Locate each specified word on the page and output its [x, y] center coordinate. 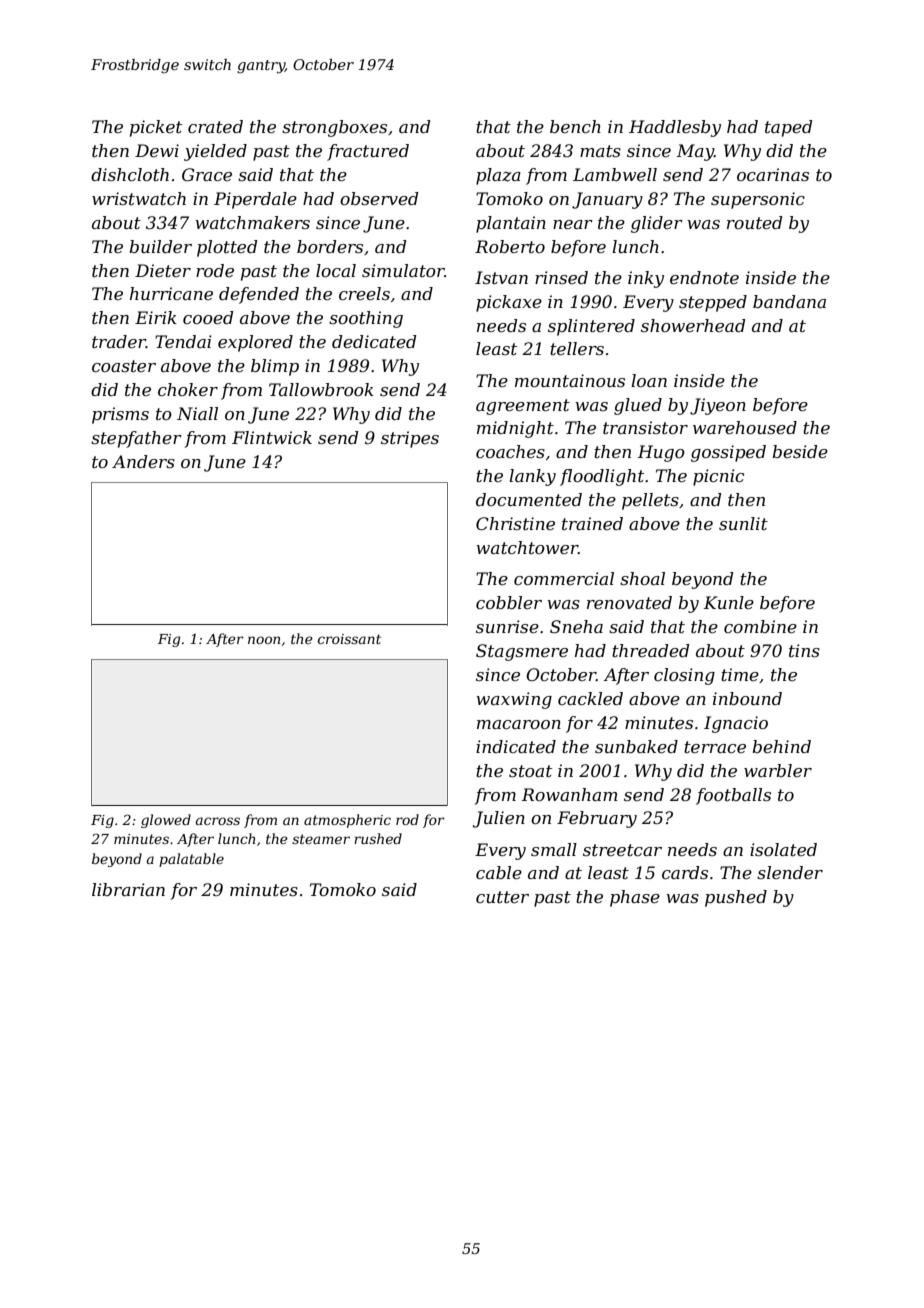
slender [790, 872]
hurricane [171, 293]
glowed [166, 821]
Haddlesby [675, 128]
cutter [502, 897]
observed [379, 198]
